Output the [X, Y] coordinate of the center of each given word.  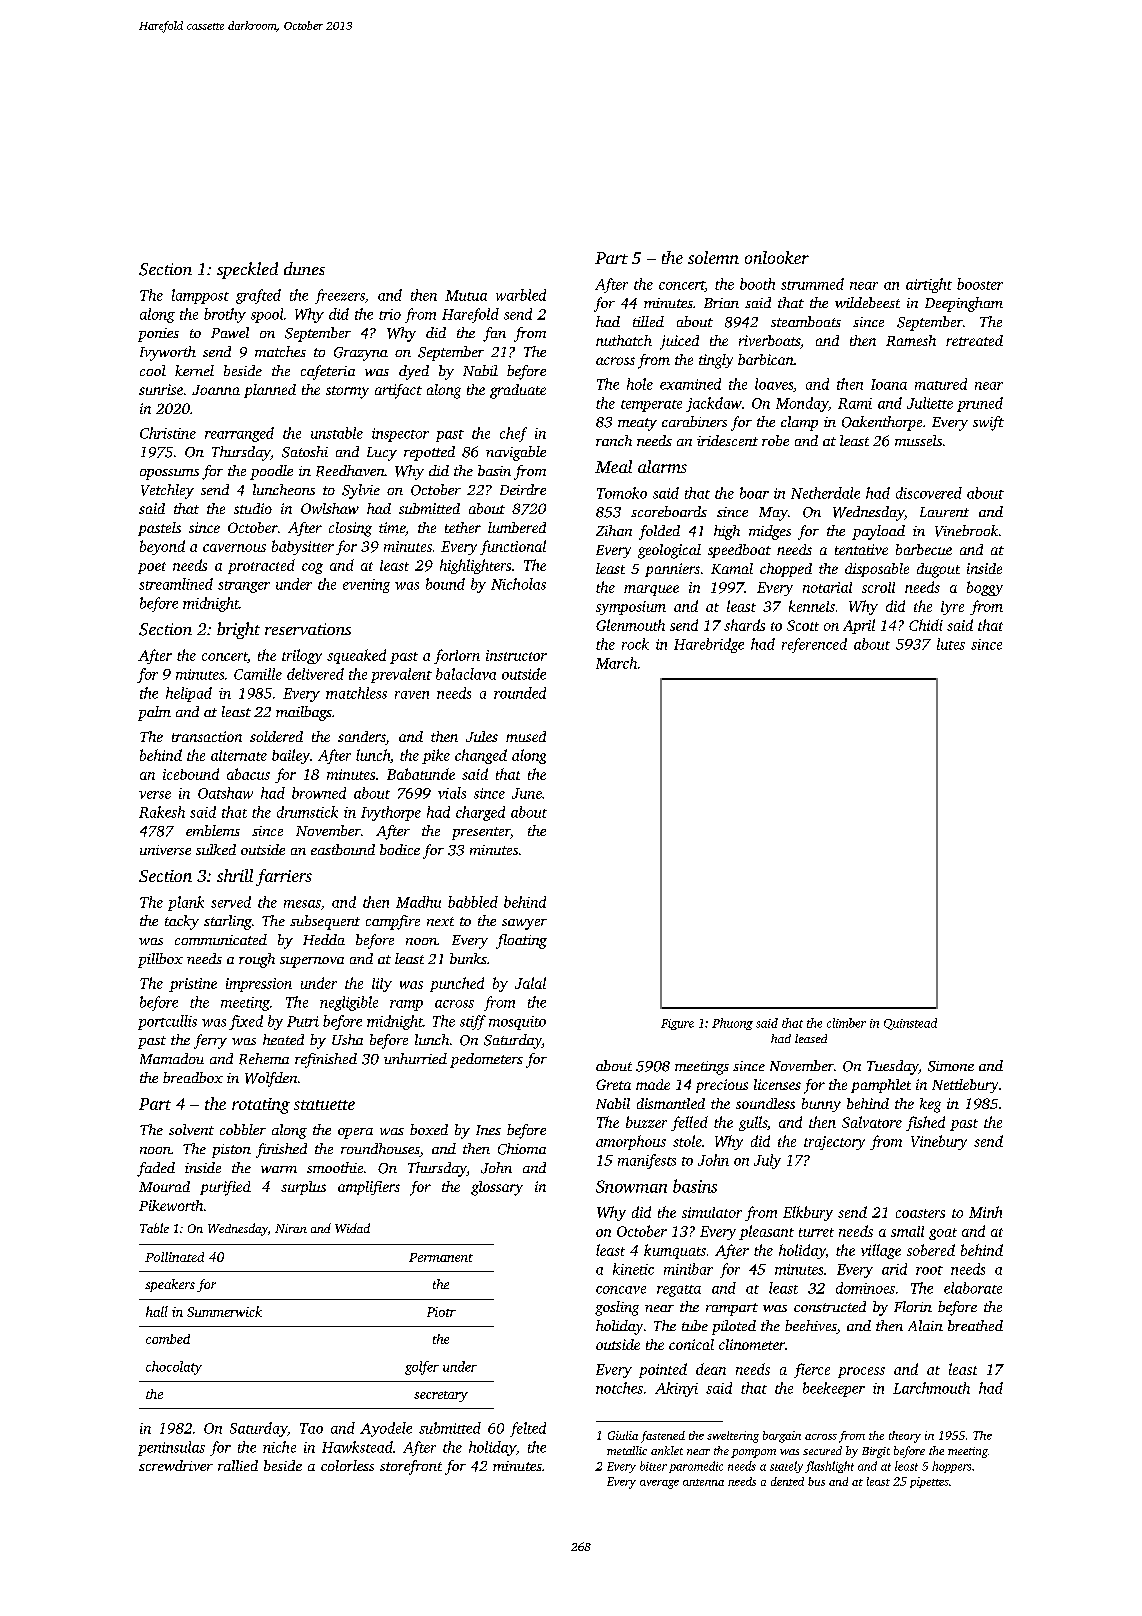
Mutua [466, 295]
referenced [814, 645]
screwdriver [176, 1465]
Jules [482, 736]
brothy [225, 315]
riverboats [769, 340]
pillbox [160, 960]
